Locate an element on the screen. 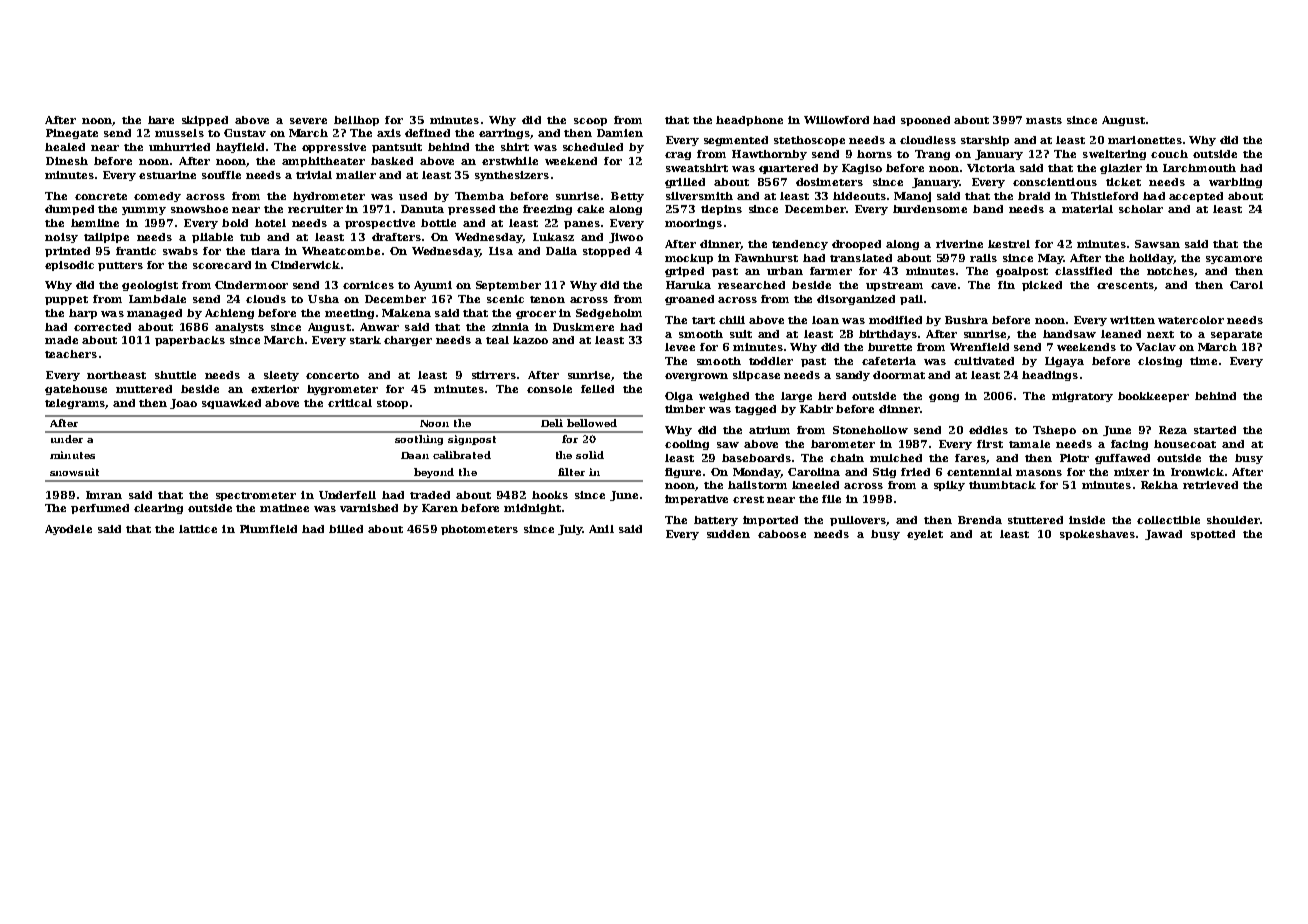  scoop is located at coordinates (590, 122).
